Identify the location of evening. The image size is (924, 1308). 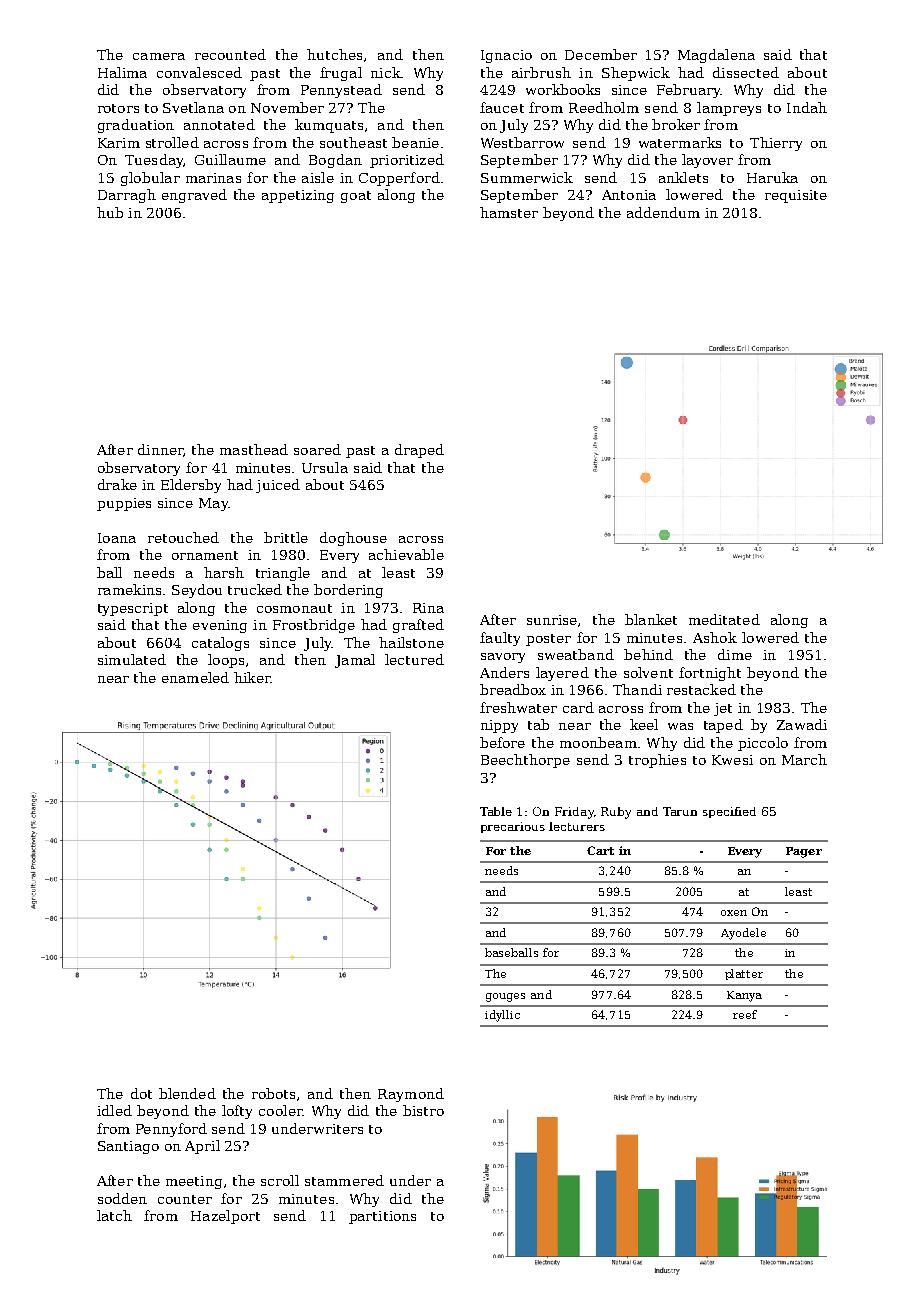
(220, 626).
